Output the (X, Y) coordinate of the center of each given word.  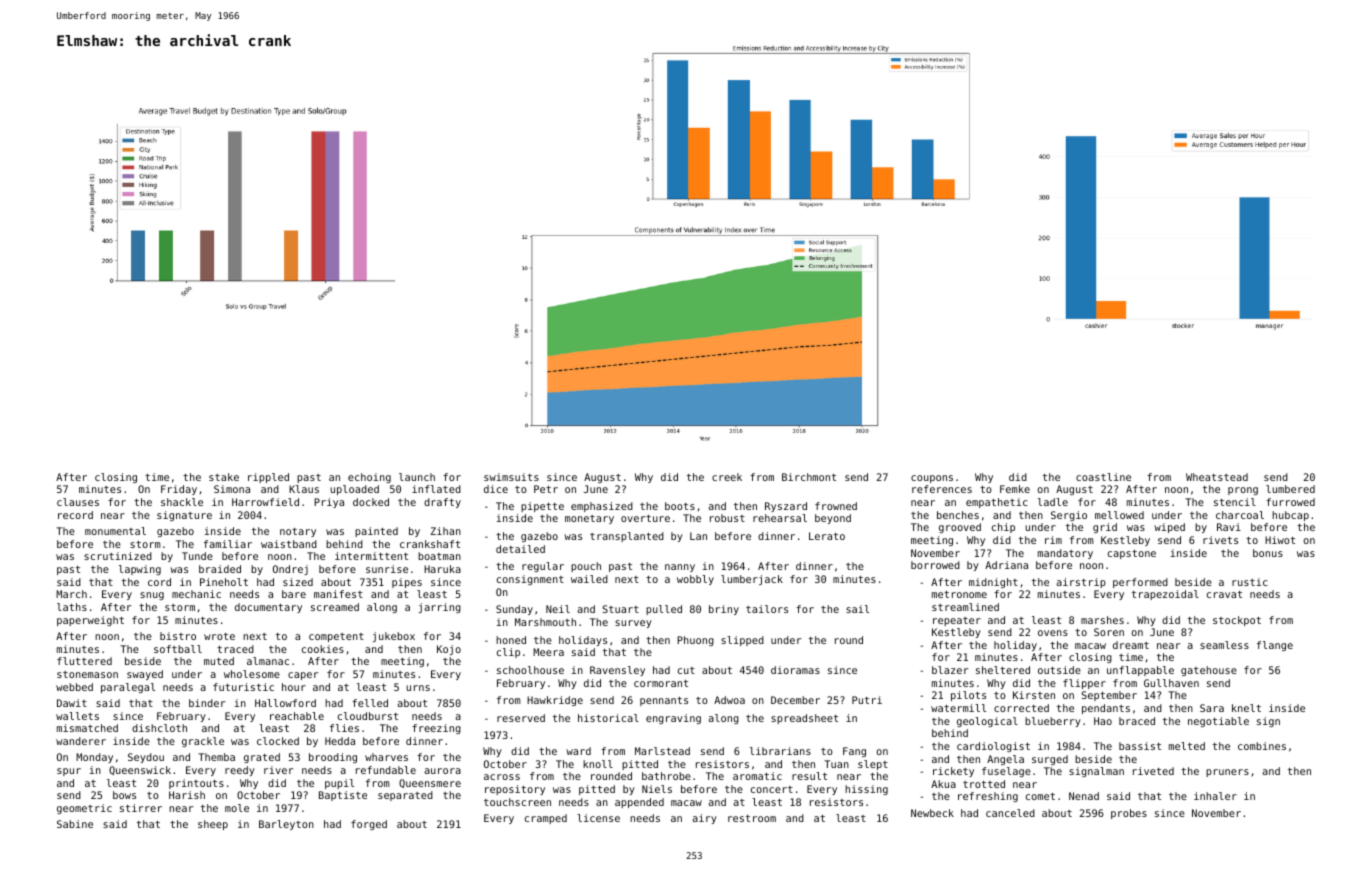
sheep (213, 825)
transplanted (627, 537)
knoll (598, 764)
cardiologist (993, 747)
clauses (78, 502)
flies (344, 728)
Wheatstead (1217, 477)
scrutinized (118, 556)
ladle (1053, 502)
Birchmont (809, 477)
